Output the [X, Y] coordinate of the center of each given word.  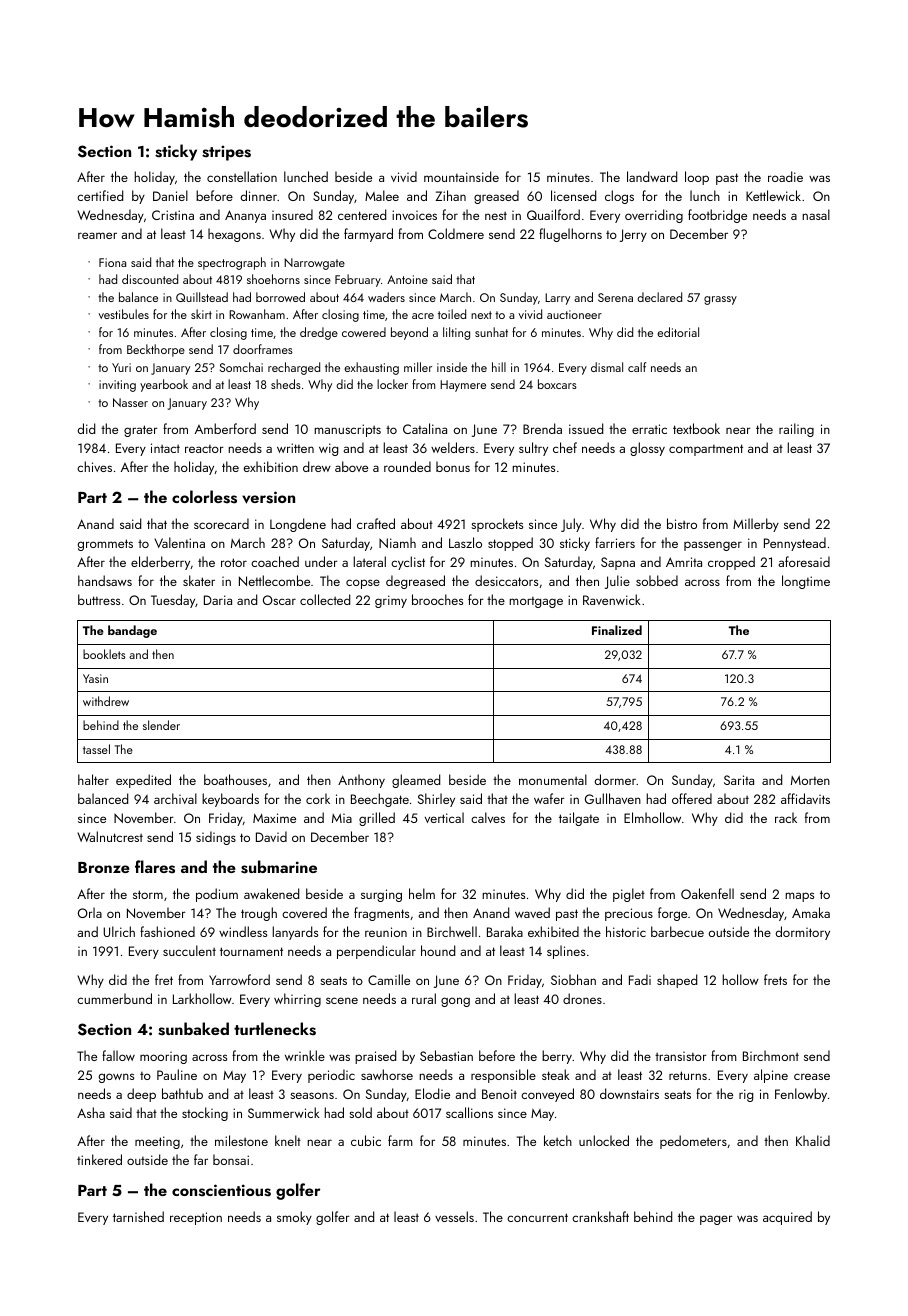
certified [100, 195]
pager [716, 1220]
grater [141, 431]
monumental [553, 779]
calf [637, 367]
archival [175, 798]
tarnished [138, 1216]
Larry [557, 299]
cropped [731, 563]
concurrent [537, 1217]
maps [799, 897]
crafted [376, 523]
